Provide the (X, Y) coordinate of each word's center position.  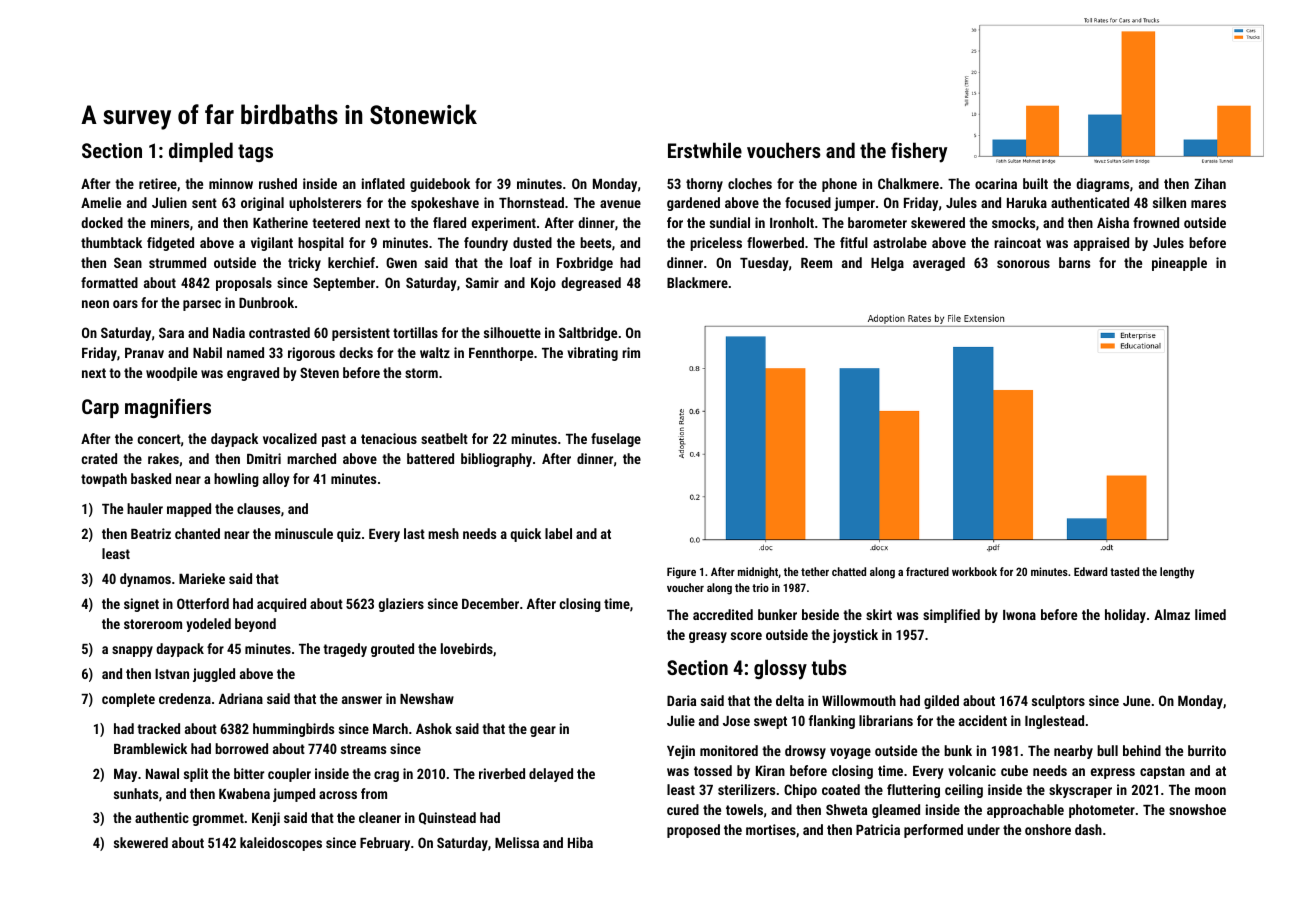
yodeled (208, 625)
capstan (1162, 772)
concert (159, 439)
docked (102, 222)
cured (683, 809)
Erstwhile (705, 150)
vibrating (592, 354)
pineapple (1179, 264)
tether (815, 571)
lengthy (1177, 573)
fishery (919, 152)
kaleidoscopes (281, 844)
